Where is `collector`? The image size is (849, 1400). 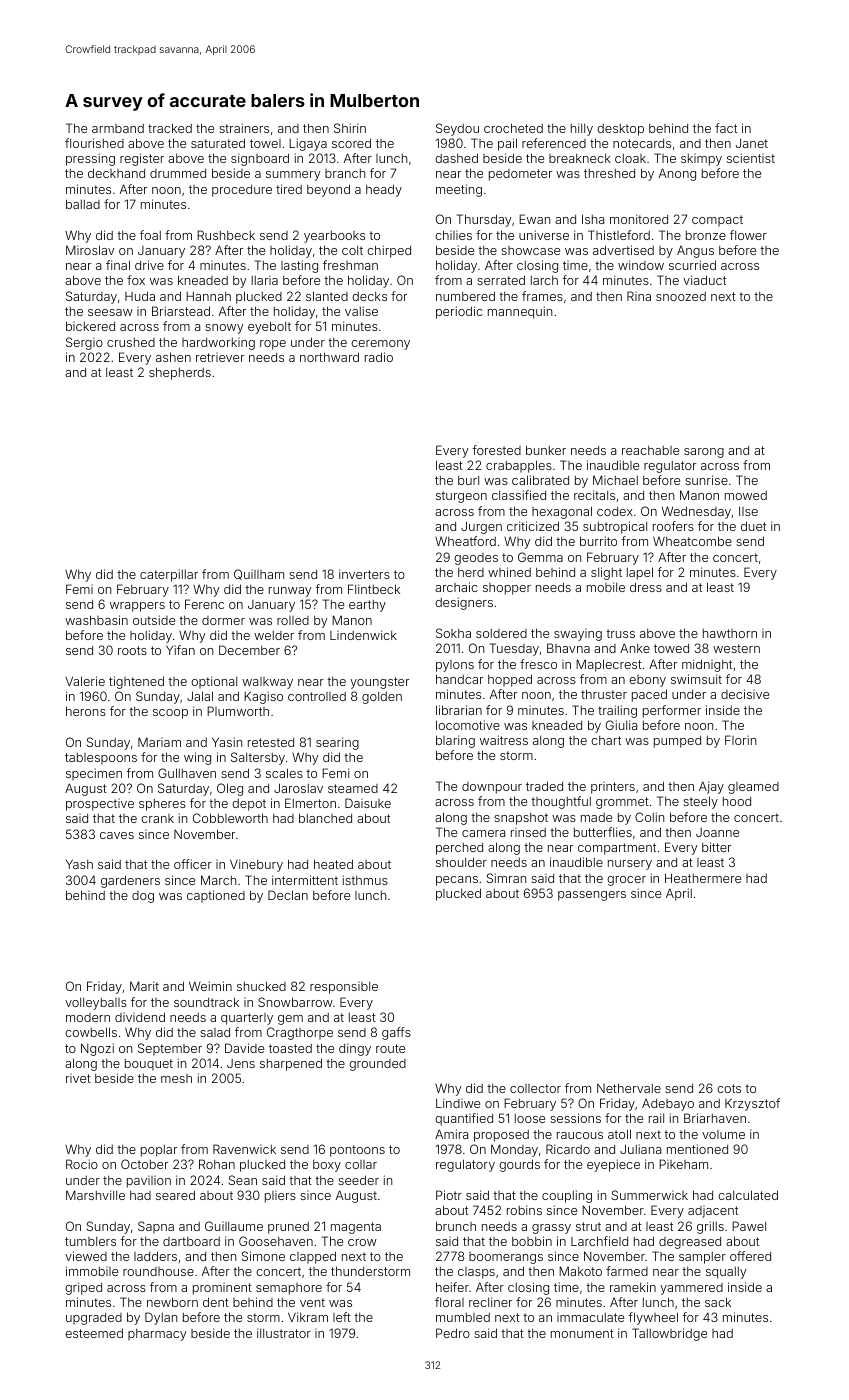
collector is located at coordinates (535, 1088).
